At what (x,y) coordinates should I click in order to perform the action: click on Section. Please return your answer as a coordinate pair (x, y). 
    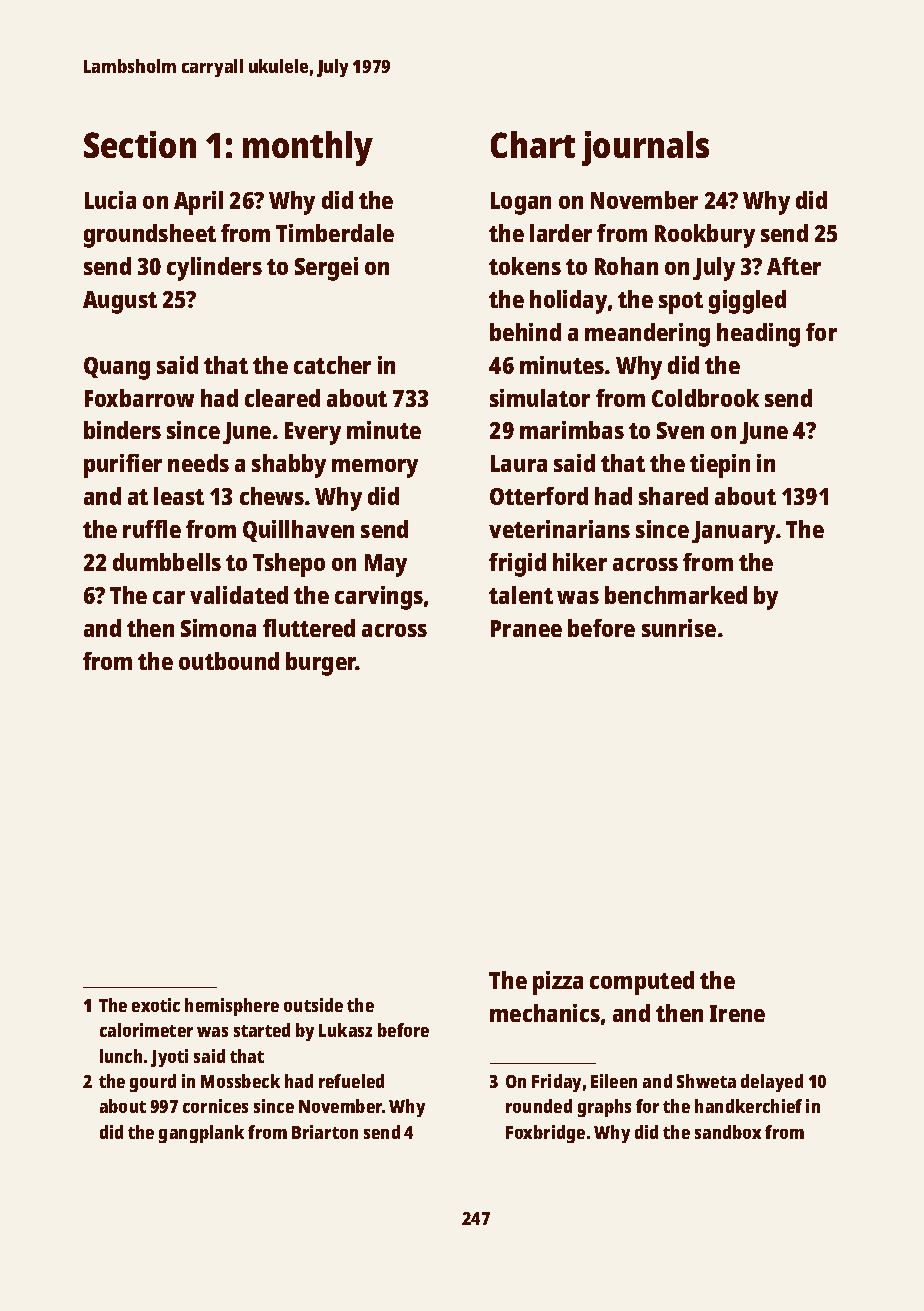
    Looking at the image, I should click on (140, 144).
